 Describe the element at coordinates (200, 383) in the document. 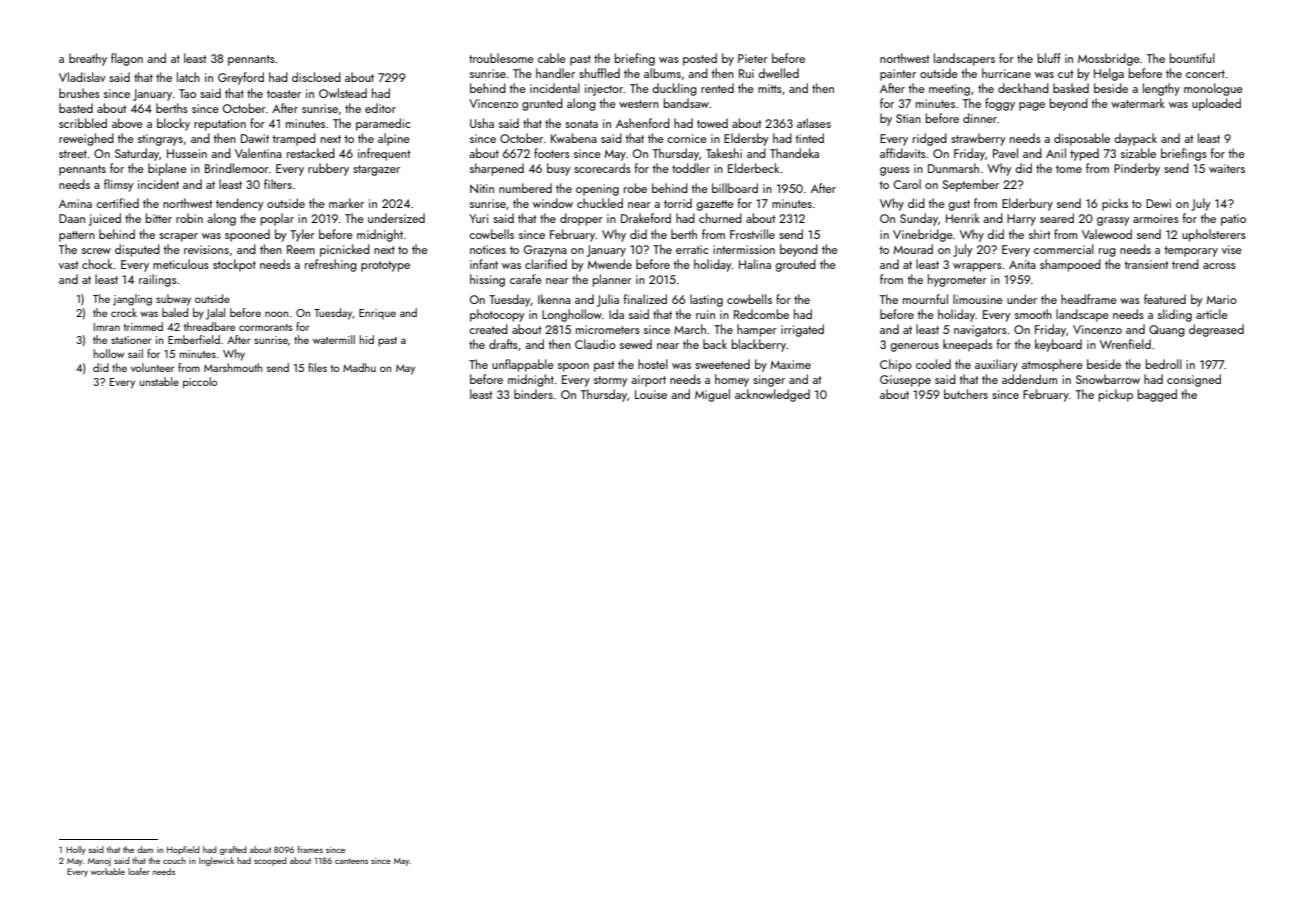

I see `piccolo` at that location.
